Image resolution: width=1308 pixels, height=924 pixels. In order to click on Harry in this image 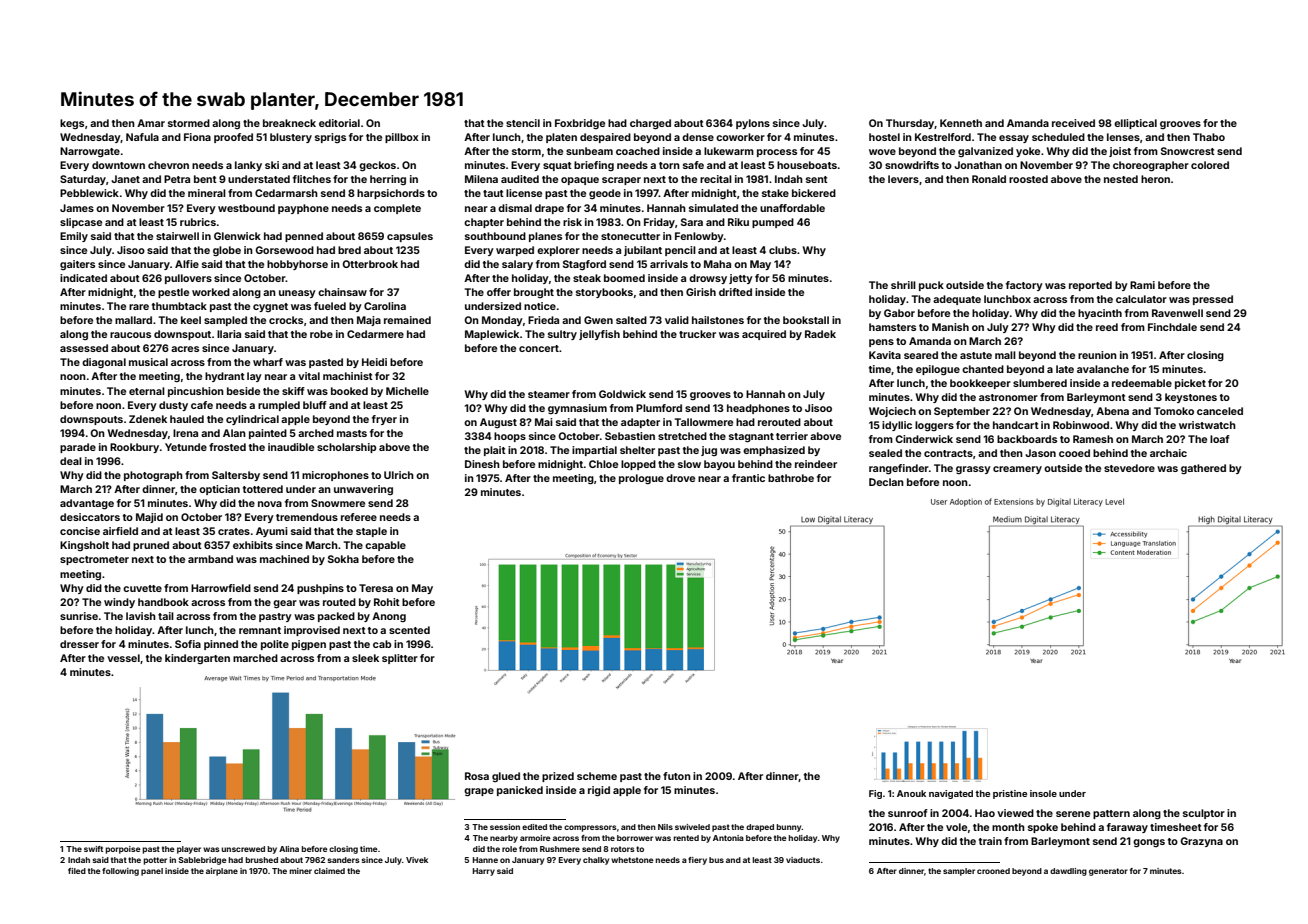, I will do `click(484, 872)`.
